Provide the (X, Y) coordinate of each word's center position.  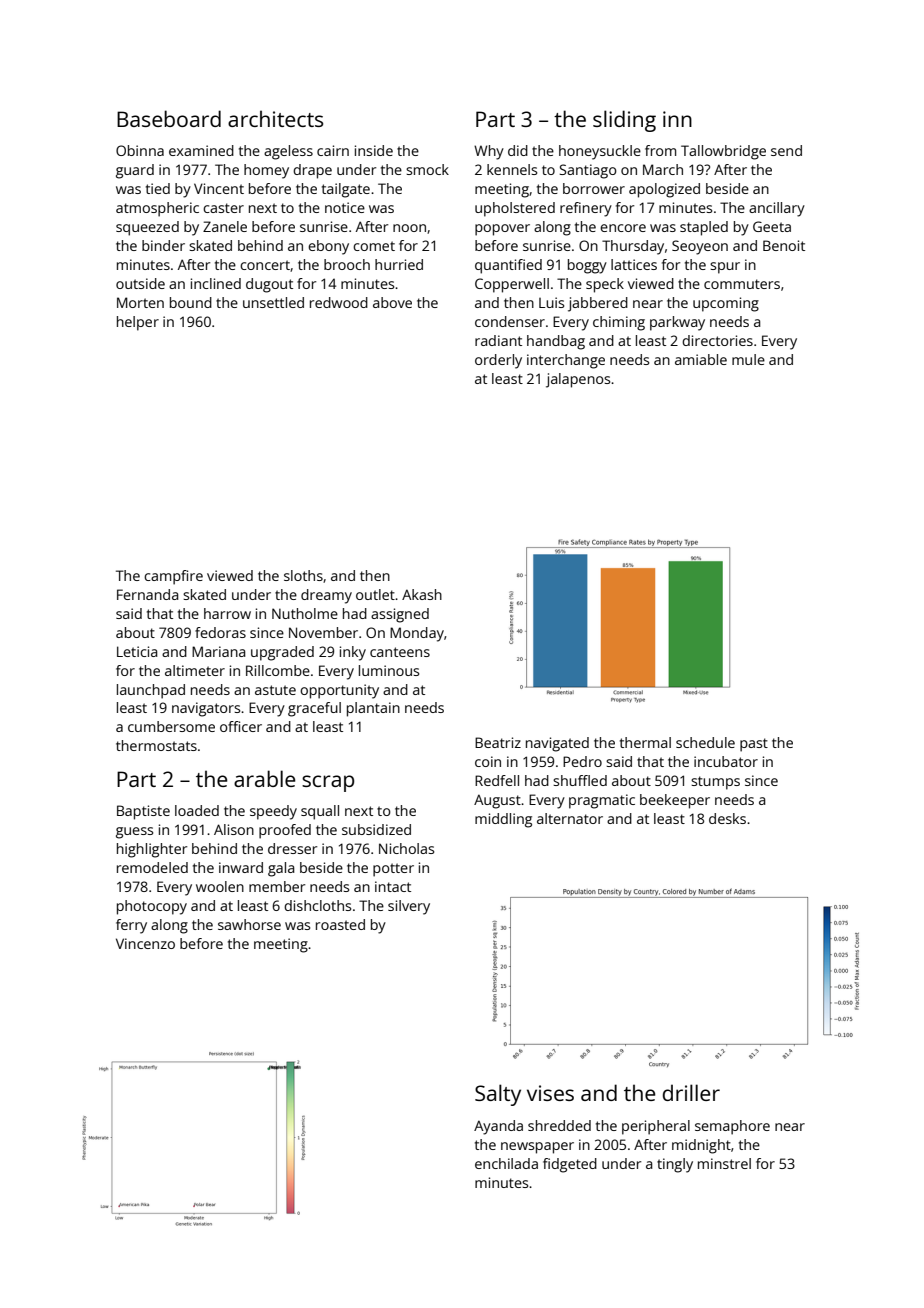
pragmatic (602, 801)
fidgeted (570, 1165)
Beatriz (498, 742)
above (392, 302)
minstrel (724, 1163)
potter (393, 870)
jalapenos (578, 380)
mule (748, 359)
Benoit (784, 245)
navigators (206, 709)
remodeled (152, 867)
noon (409, 228)
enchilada (506, 1163)
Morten (140, 302)
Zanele (225, 226)
